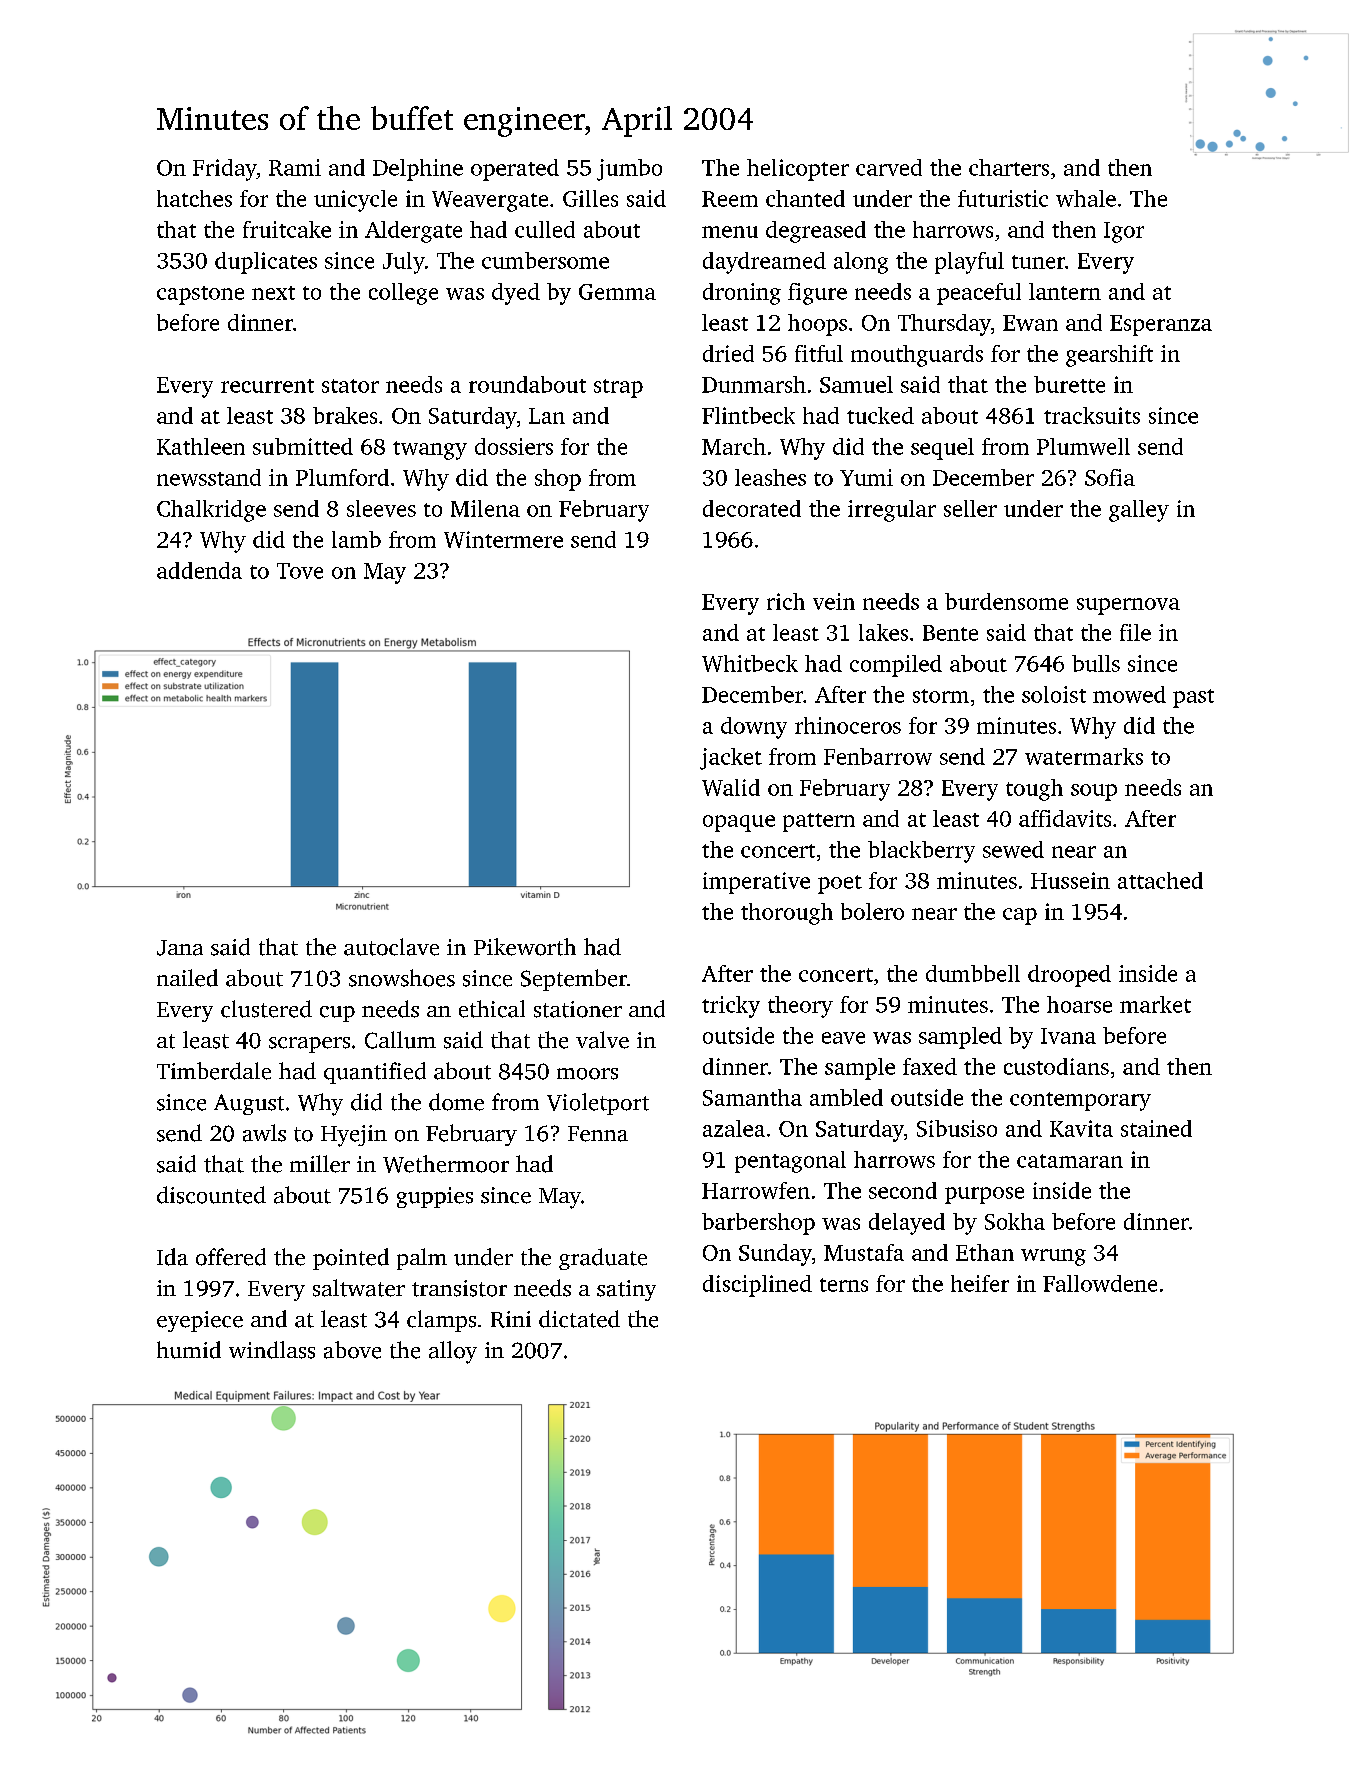 The width and height of the screenshot is (1371, 1774). I want to click on seller, so click(970, 508).
